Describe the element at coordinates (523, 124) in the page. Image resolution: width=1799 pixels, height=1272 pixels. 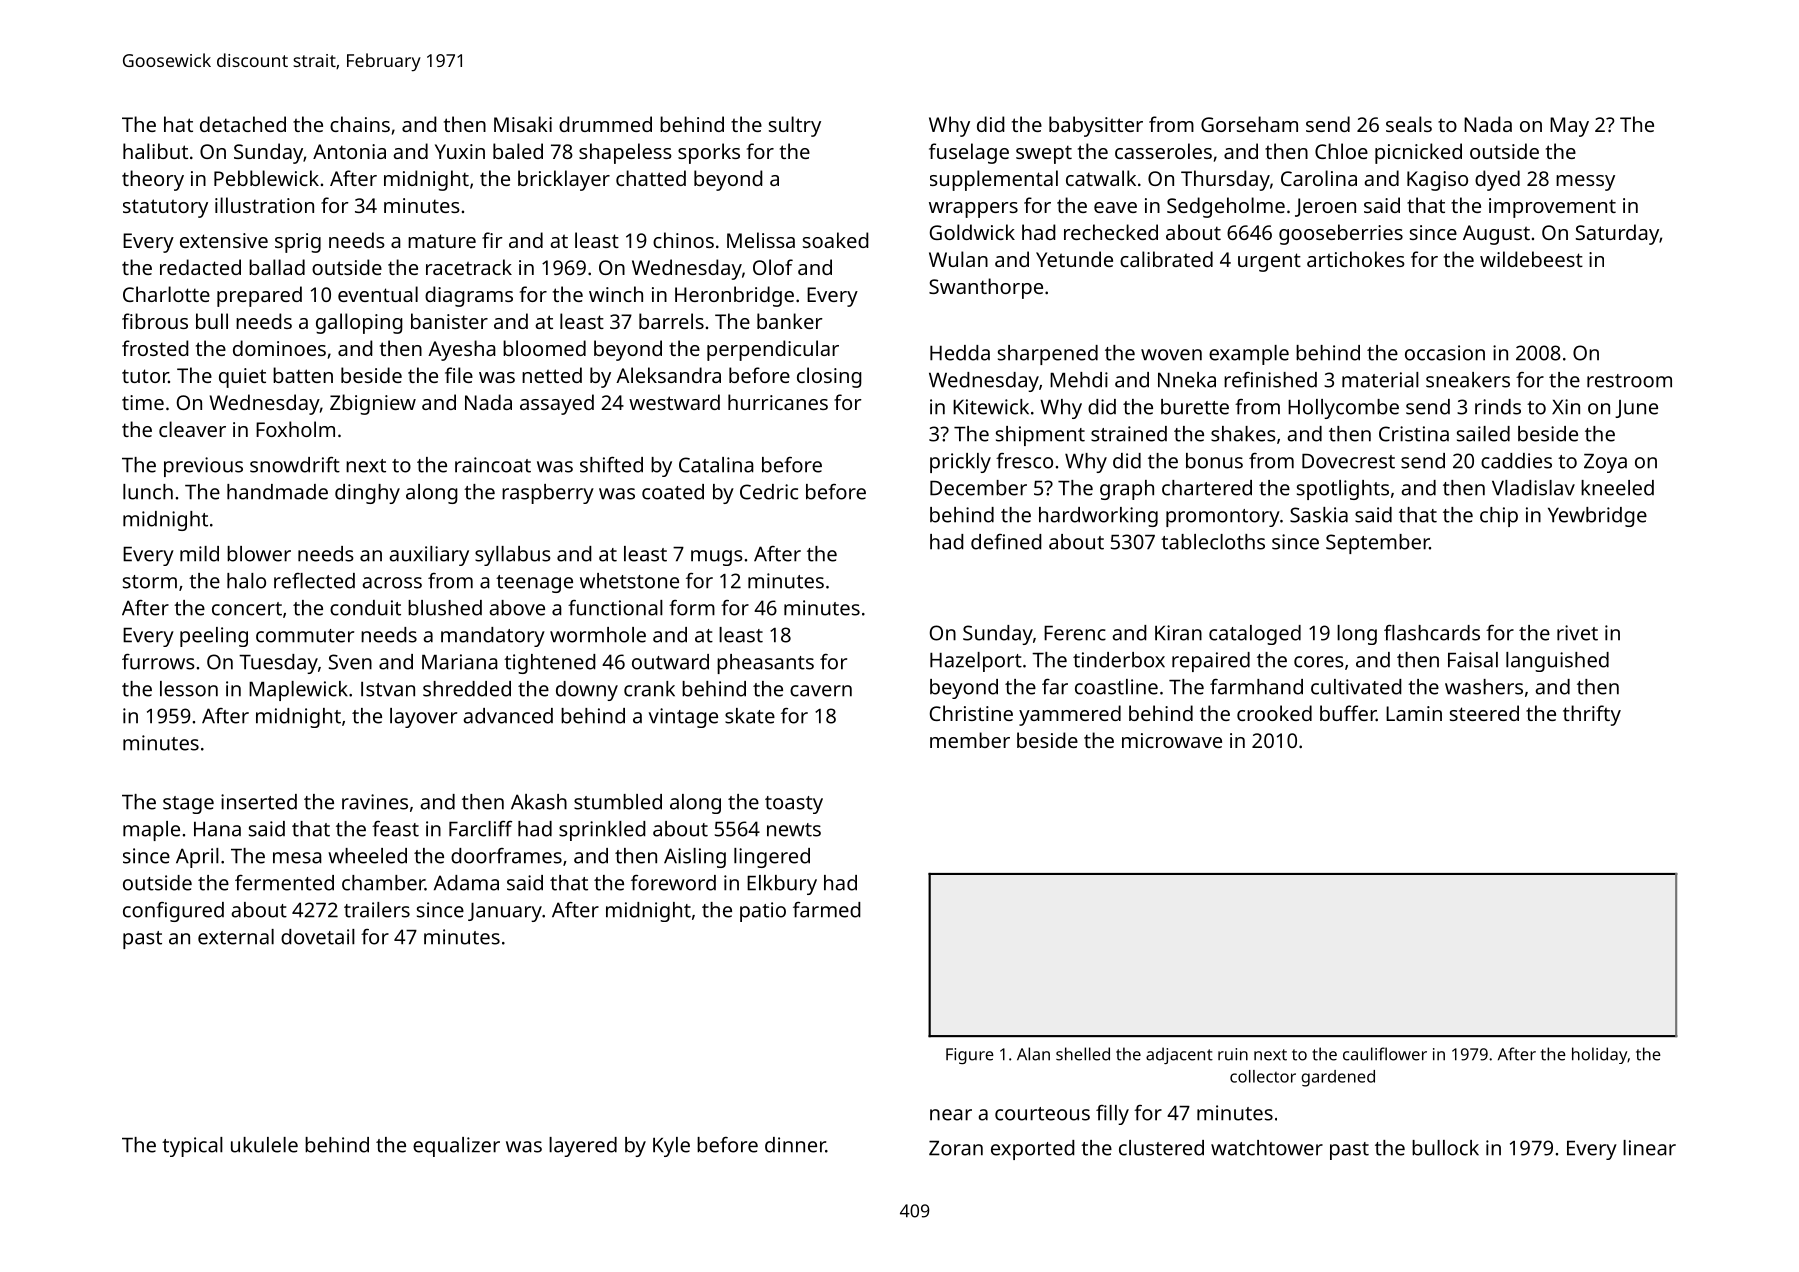
I see `Misaki` at that location.
